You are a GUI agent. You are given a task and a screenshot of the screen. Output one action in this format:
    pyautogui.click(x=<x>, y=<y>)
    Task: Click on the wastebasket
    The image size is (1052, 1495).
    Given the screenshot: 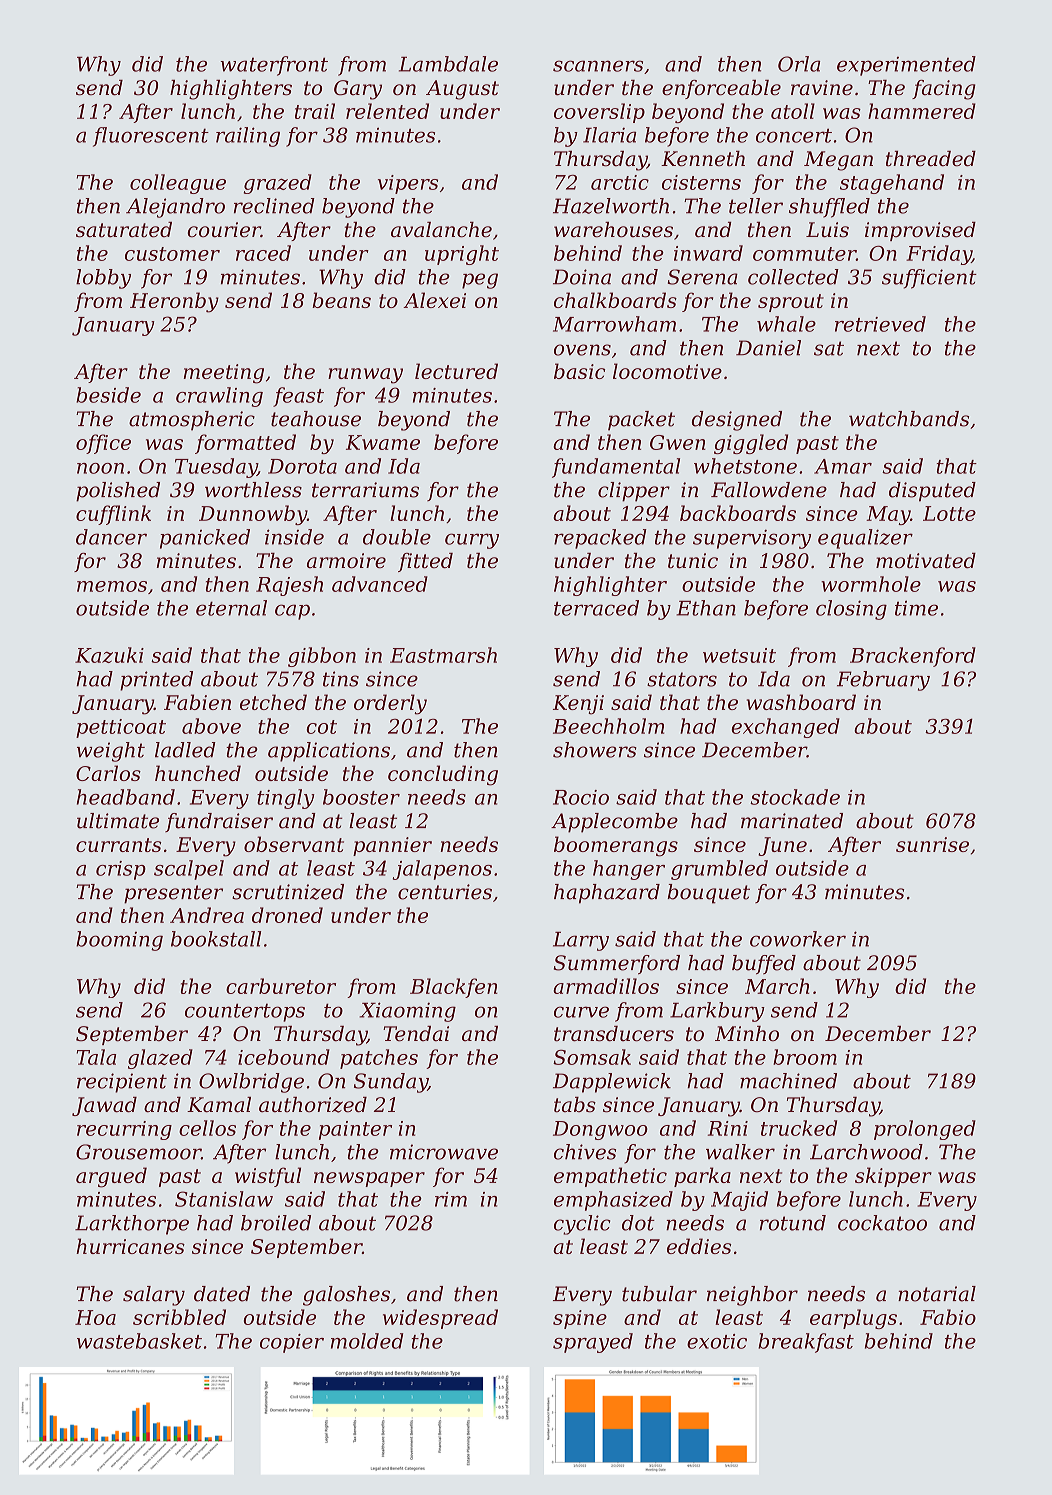 What is the action you would take?
    pyautogui.click(x=139, y=1341)
